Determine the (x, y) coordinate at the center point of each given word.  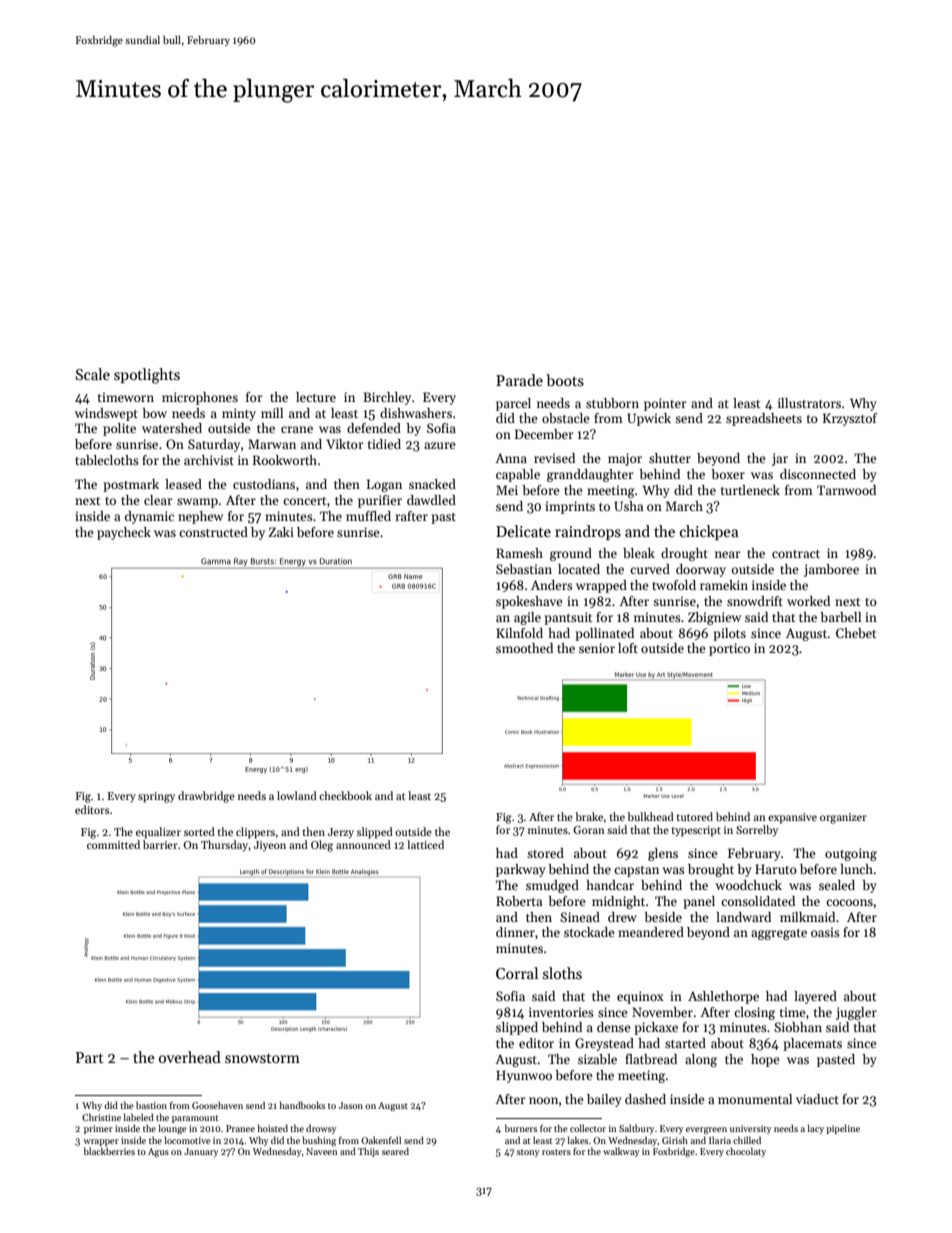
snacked (432, 484)
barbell (840, 617)
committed (113, 844)
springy (156, 797)
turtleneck (750, 490)
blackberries (109, 1151)
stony (528, 1153)
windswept (106, 414)
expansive (792, 818)
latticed (425, 844)
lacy (815, 1129)
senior (597, 648)
